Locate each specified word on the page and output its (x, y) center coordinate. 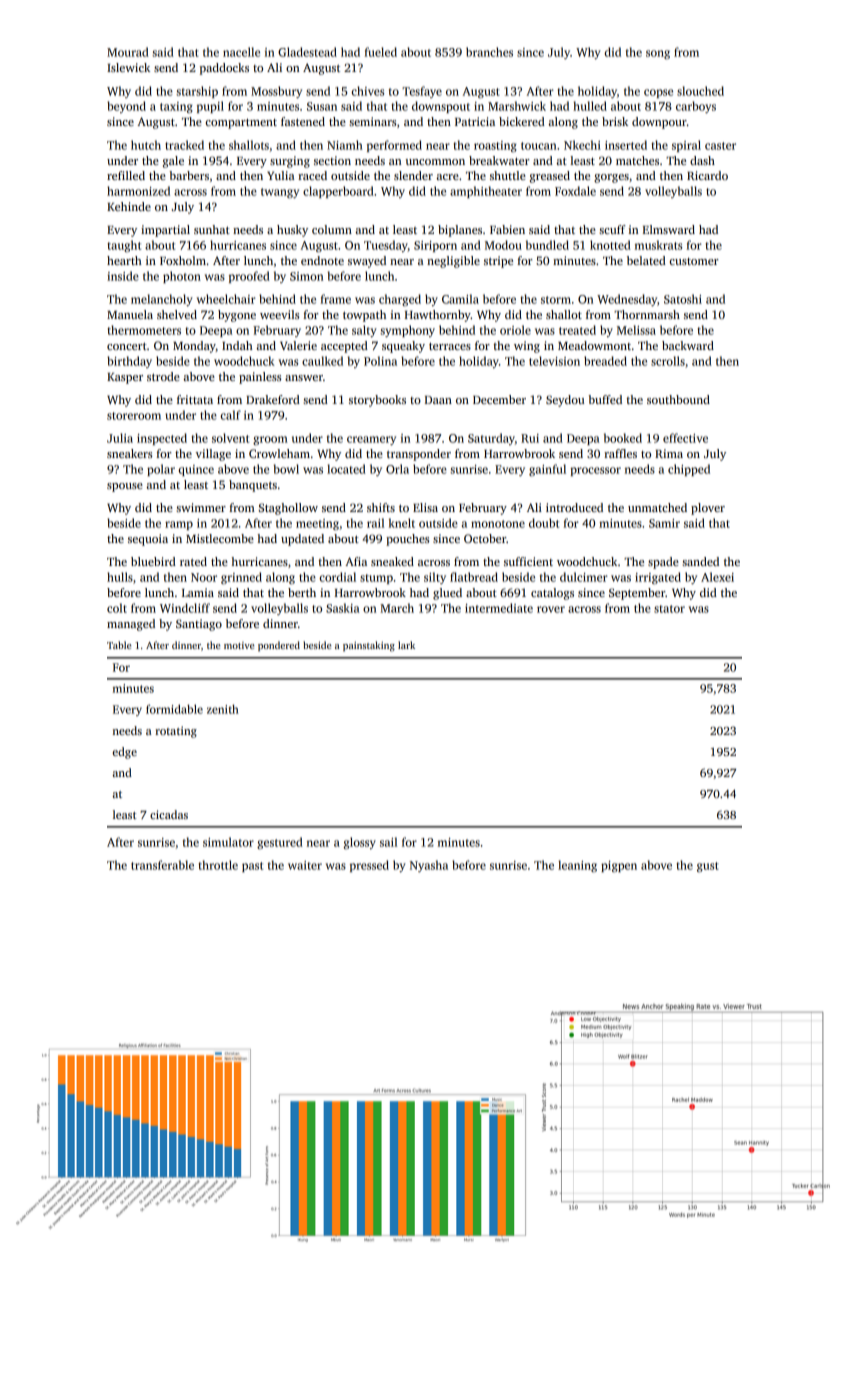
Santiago (199, 625)
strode (163, 376)
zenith (223, 709)
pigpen (619, 866)
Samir (664, 523)
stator (669, 609)
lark (406, 645)
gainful (547, 470)
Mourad (128, 52)
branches (489, 52)
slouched (700, 91)
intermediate (499, 608)
